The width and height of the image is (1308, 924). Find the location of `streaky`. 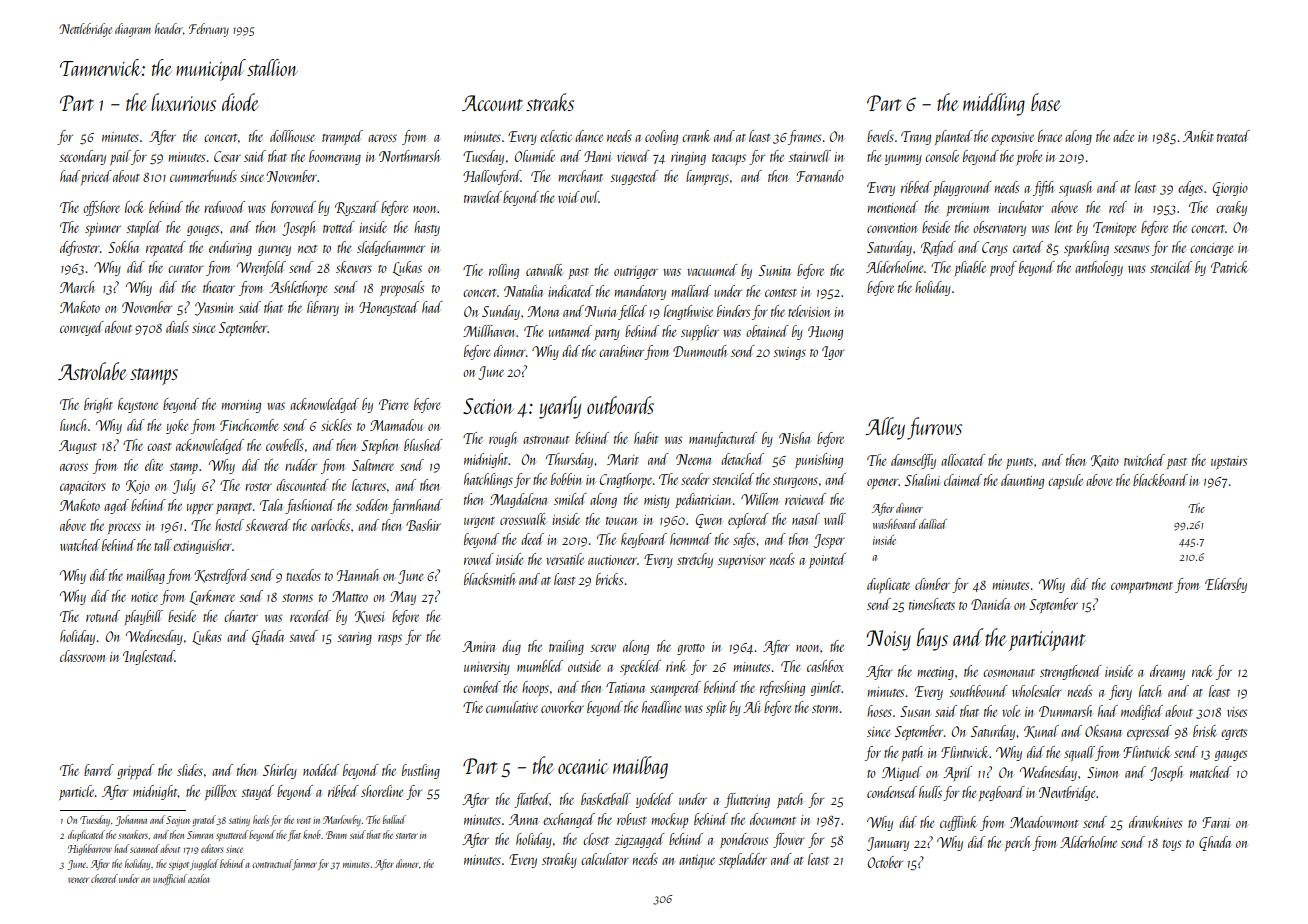

streaky is located at coordinates (559, 860).
